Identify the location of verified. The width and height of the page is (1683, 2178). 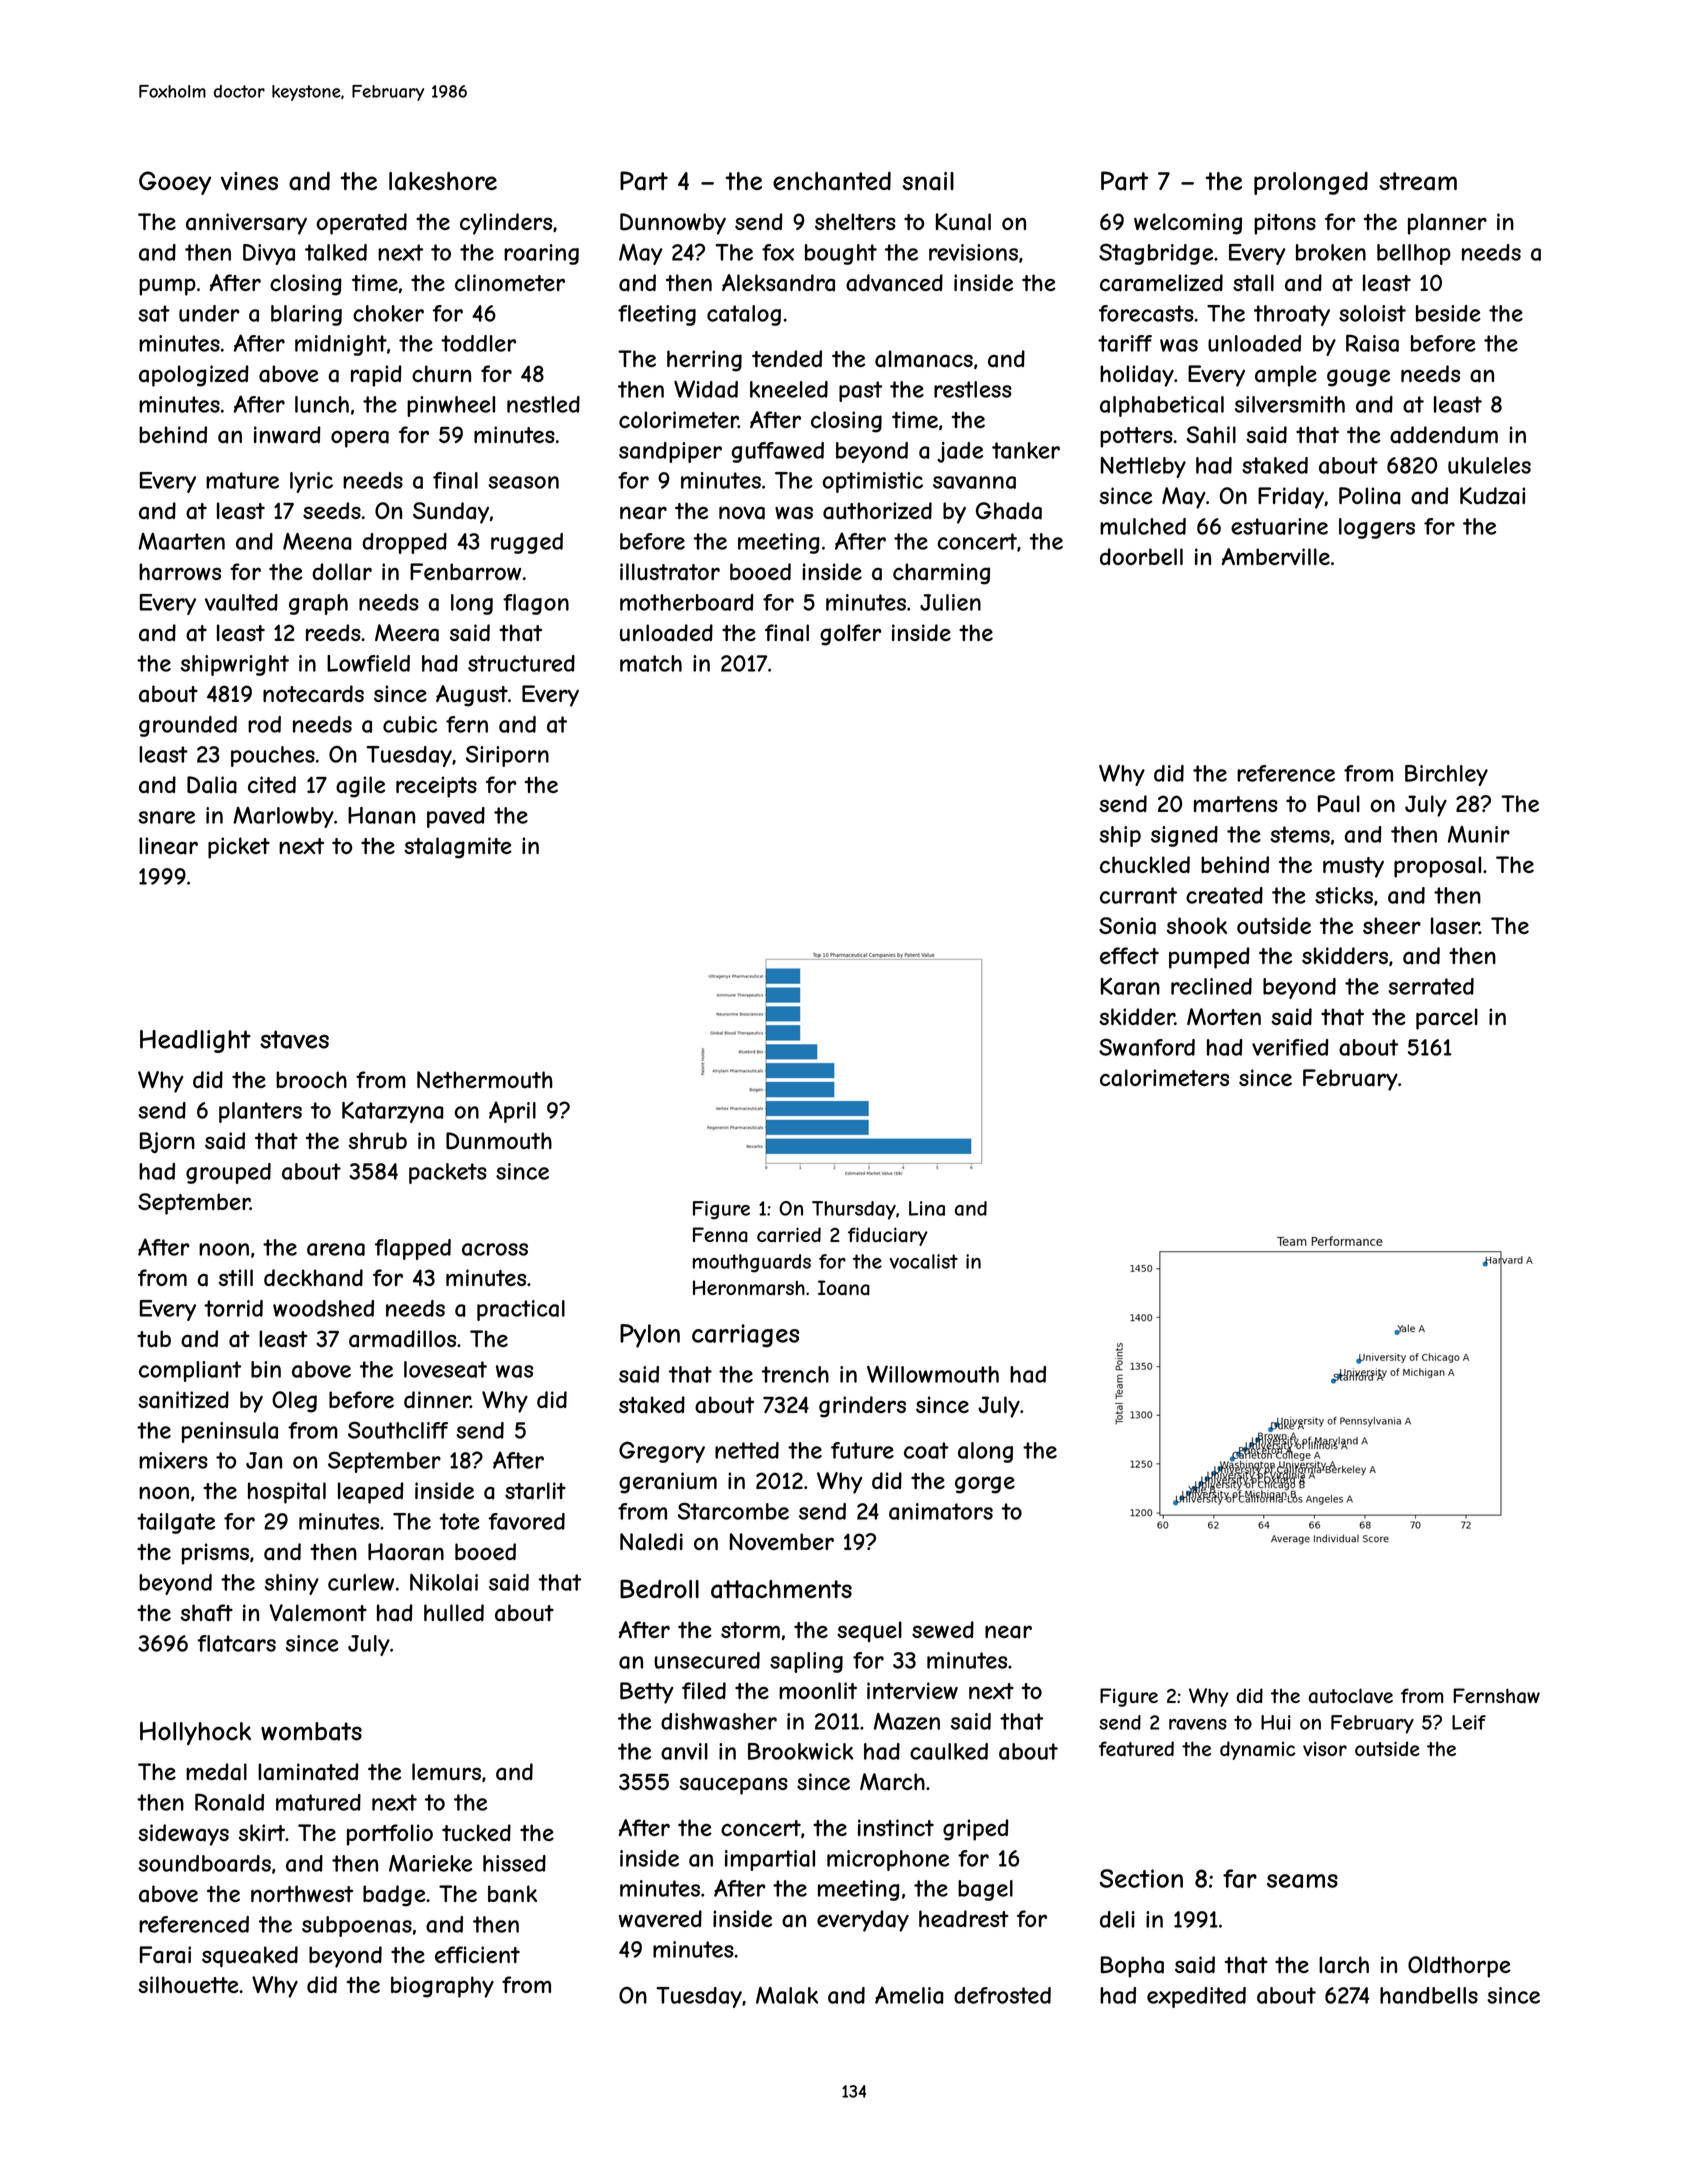
(1290, 1047).
